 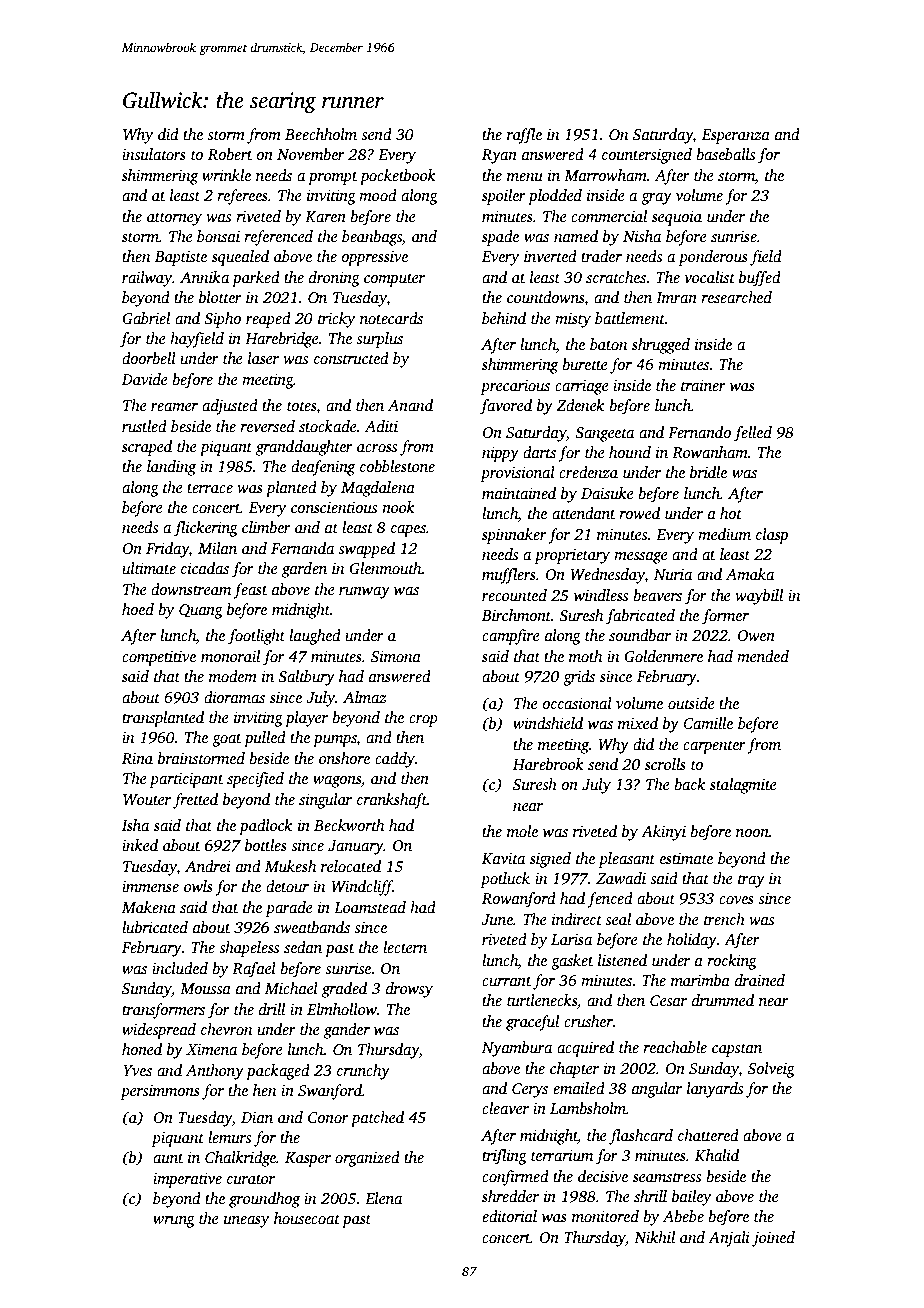 What do you see at coordinates (710, 452) in the screenshot?
I see `Rowanham` at bounding box center [710, 452].
